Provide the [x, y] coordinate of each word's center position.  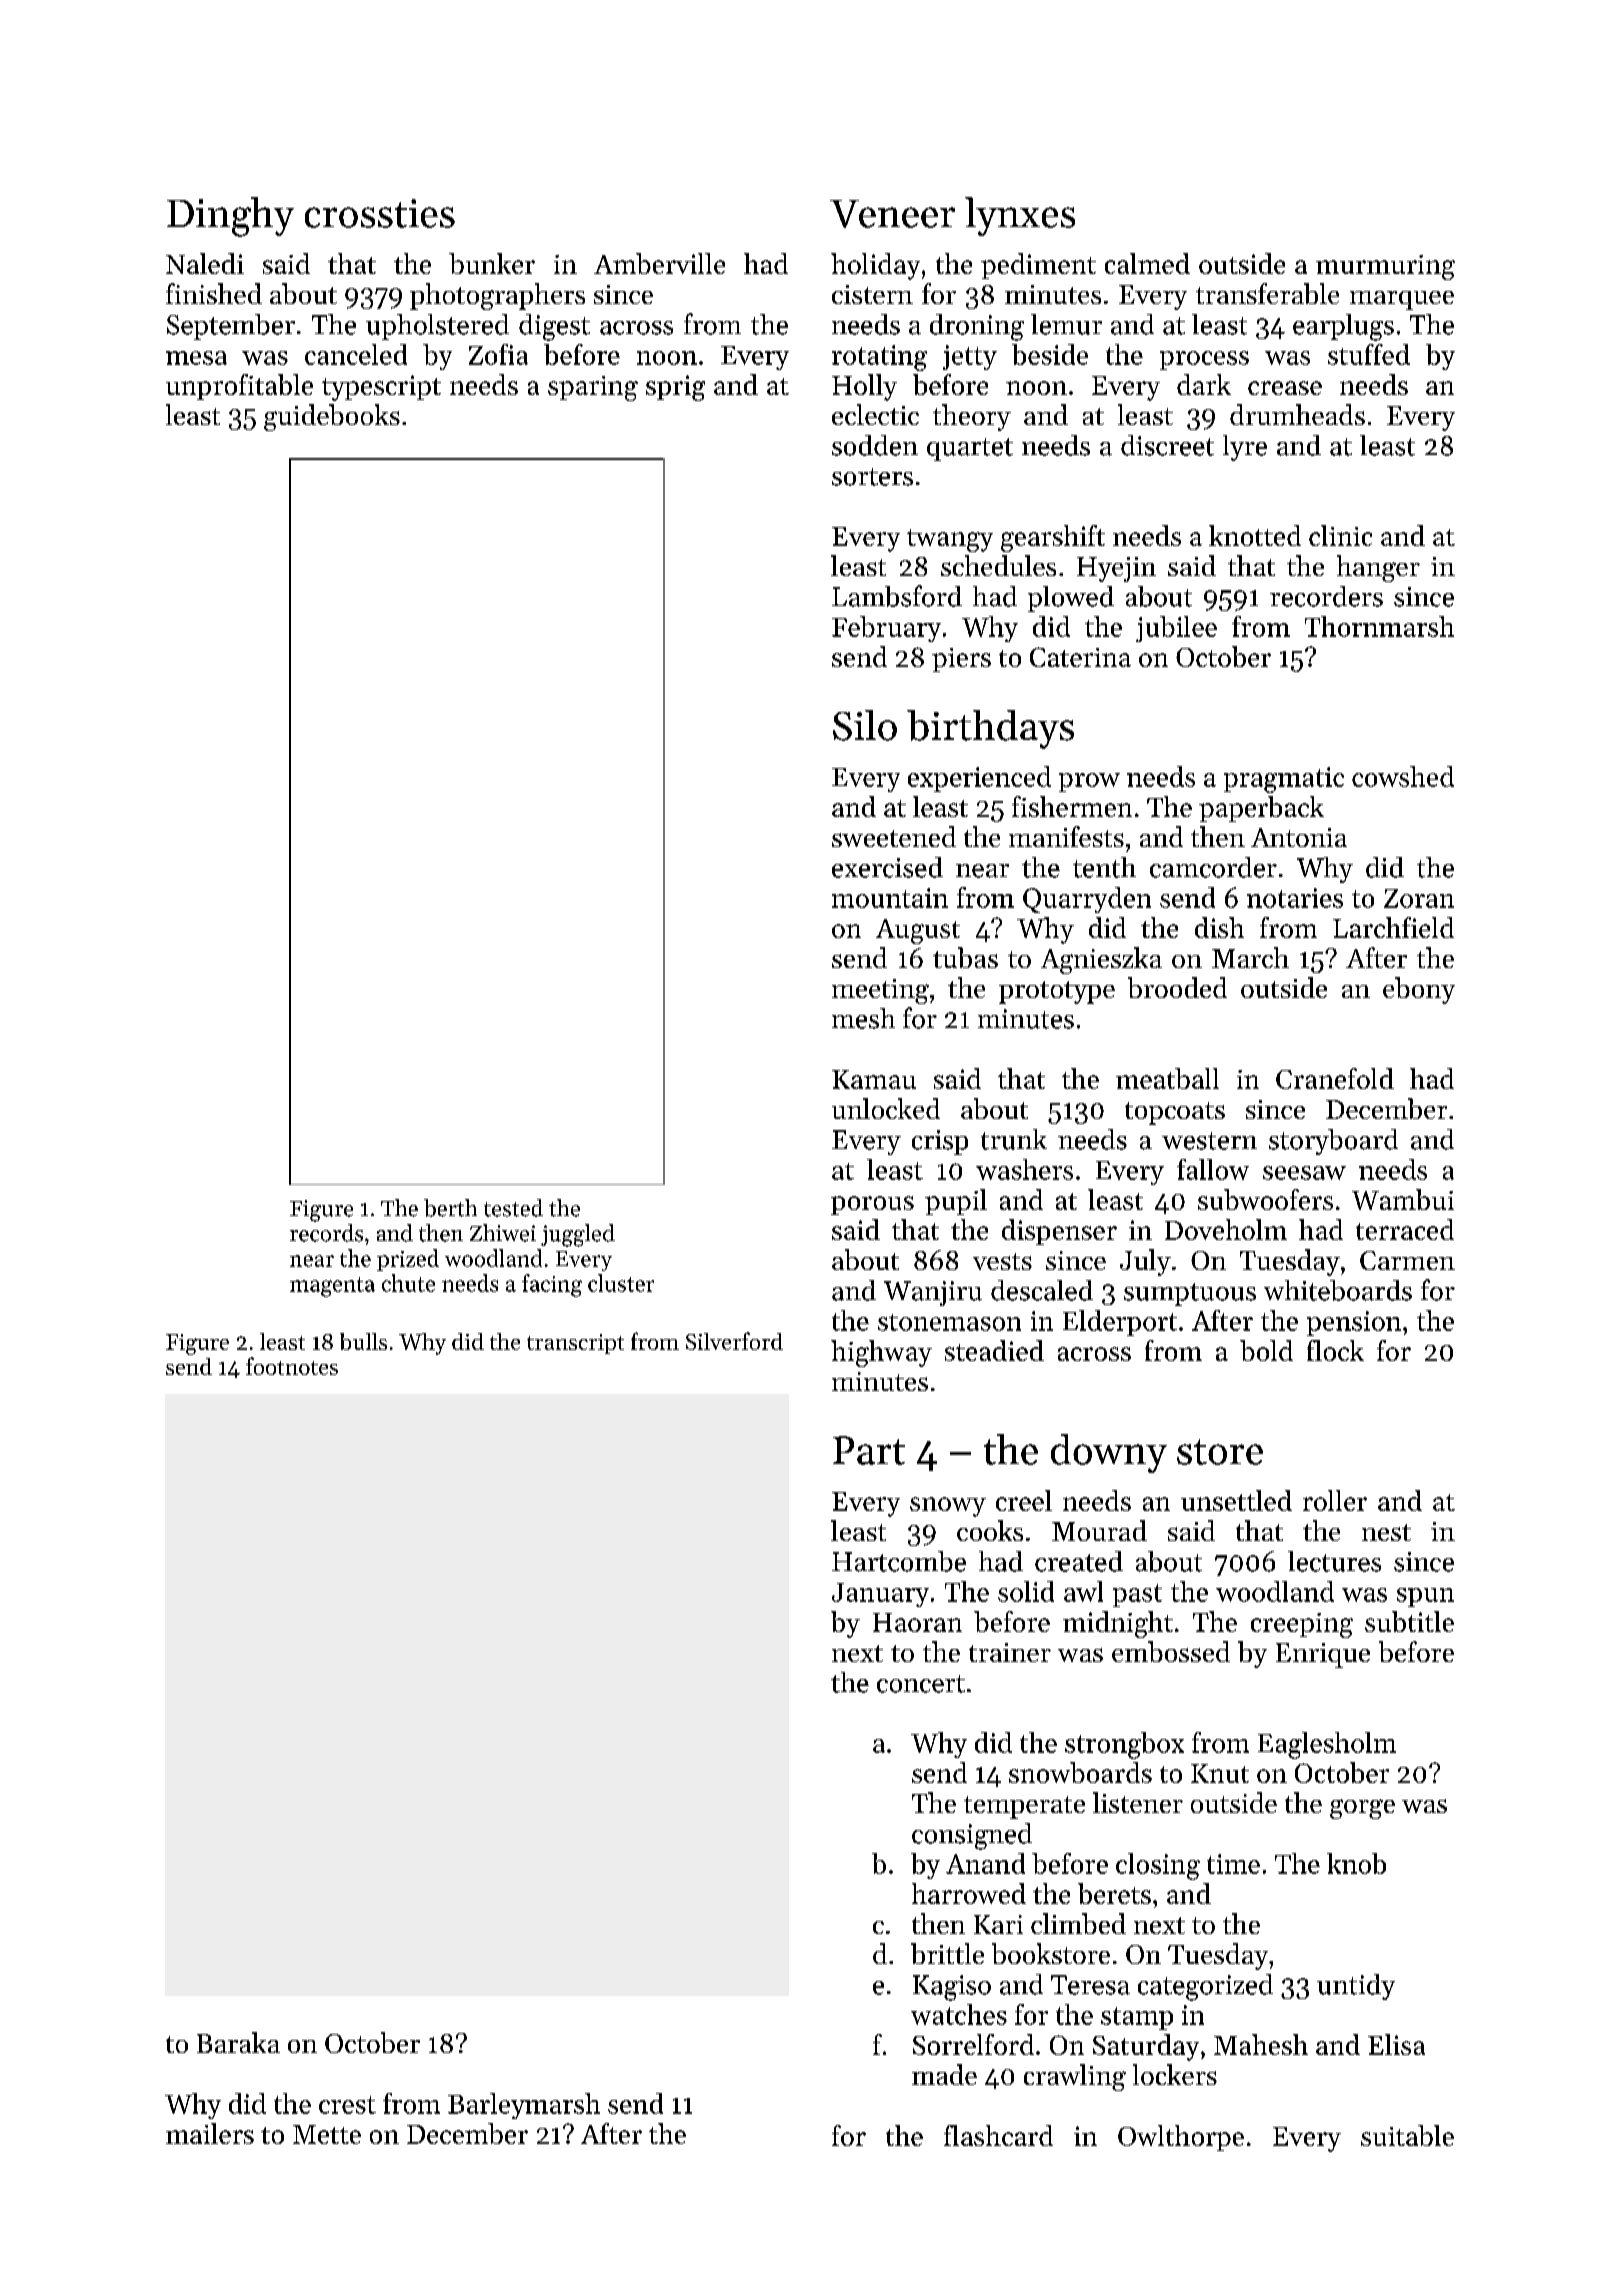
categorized [1205, 1987]
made [944, 2074]
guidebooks [332, 417]
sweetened [894, 836]
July [1145, 1262]
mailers [210, 2133]
